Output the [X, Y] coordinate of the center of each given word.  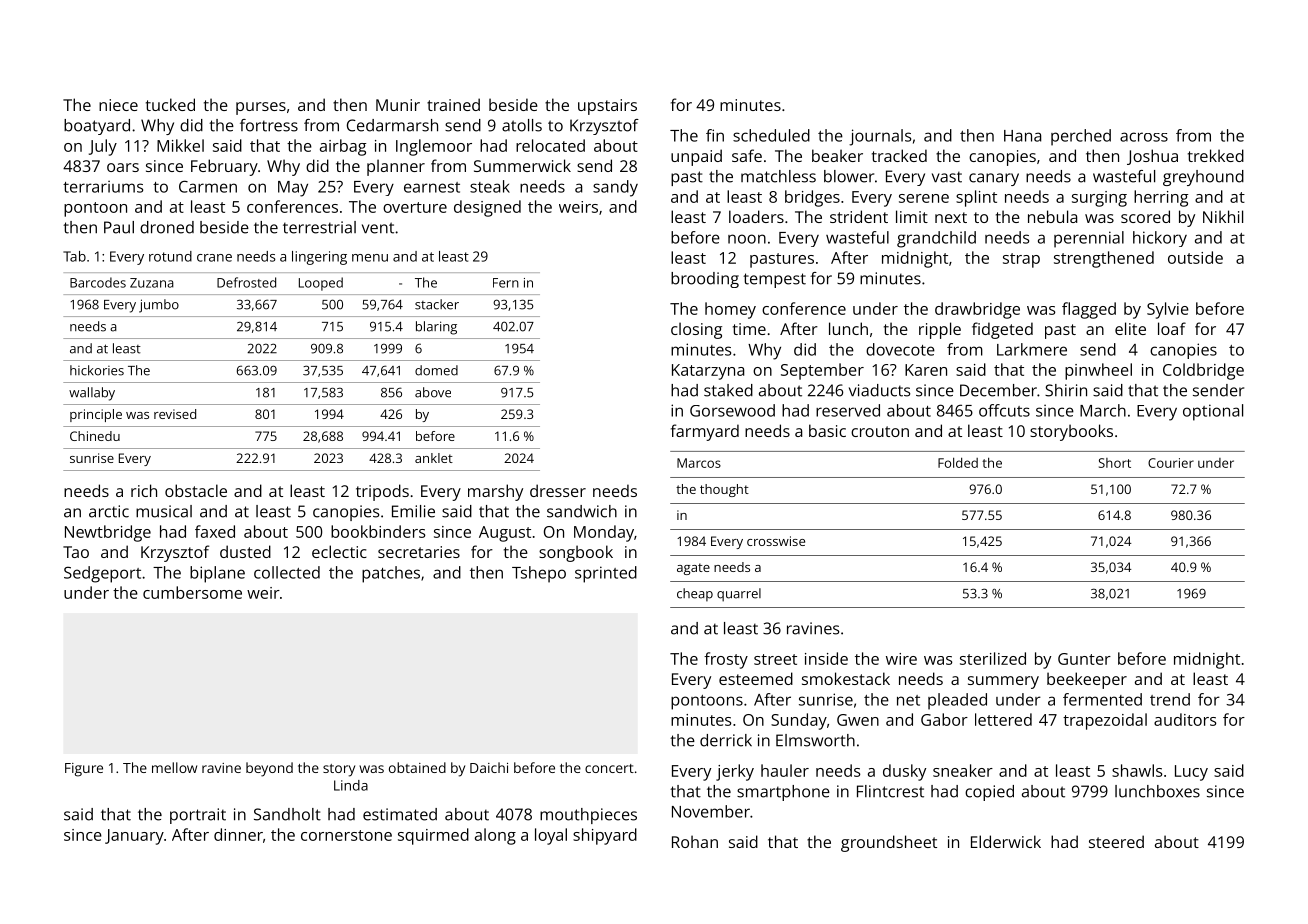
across [1144, 137]
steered [1116, 841]
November [711, 811]
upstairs [607, 107]
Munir [398, 105]
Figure [84, 770]
